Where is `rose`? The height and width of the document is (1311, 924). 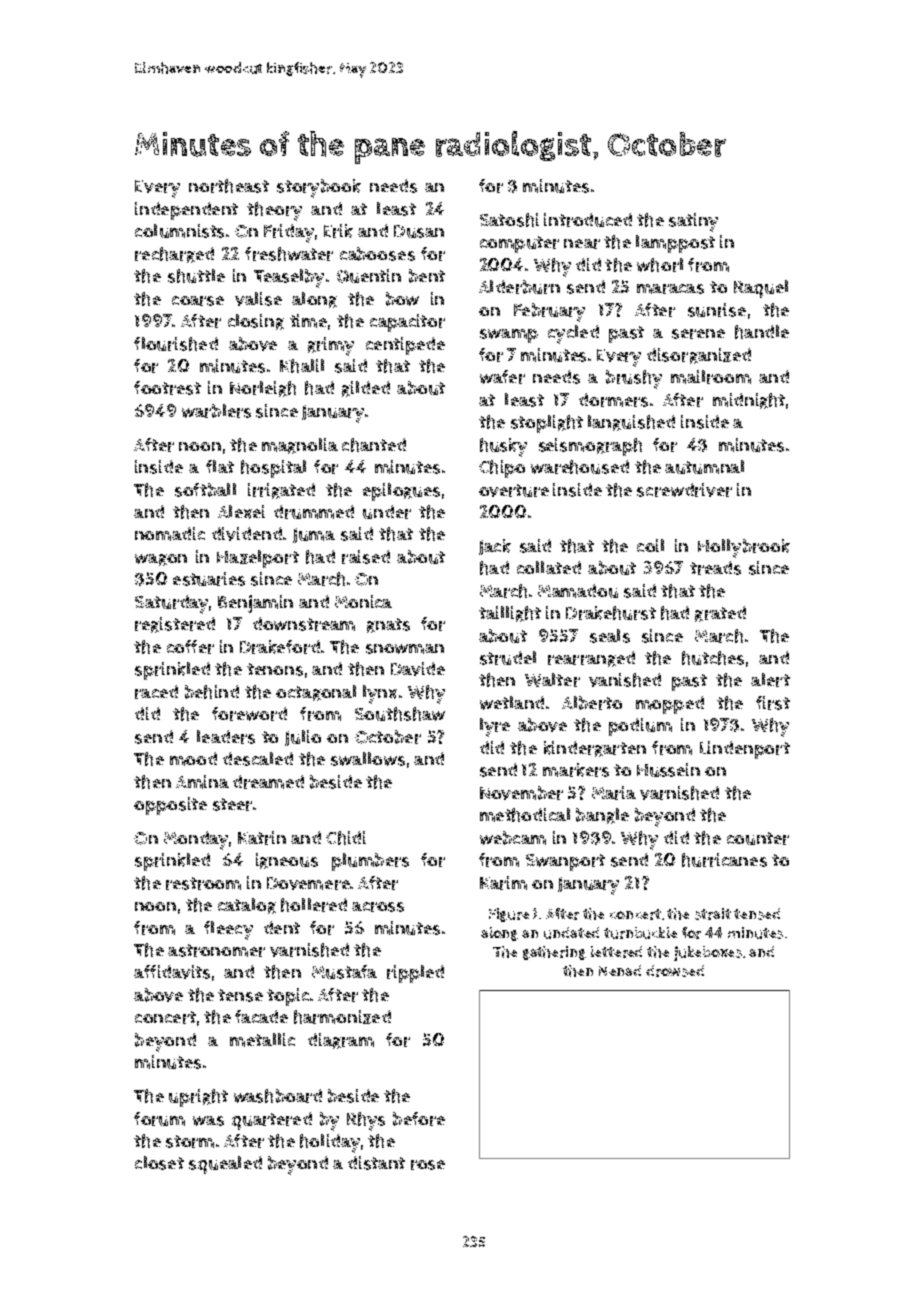
rose is located at coordinates (428, 1165).
